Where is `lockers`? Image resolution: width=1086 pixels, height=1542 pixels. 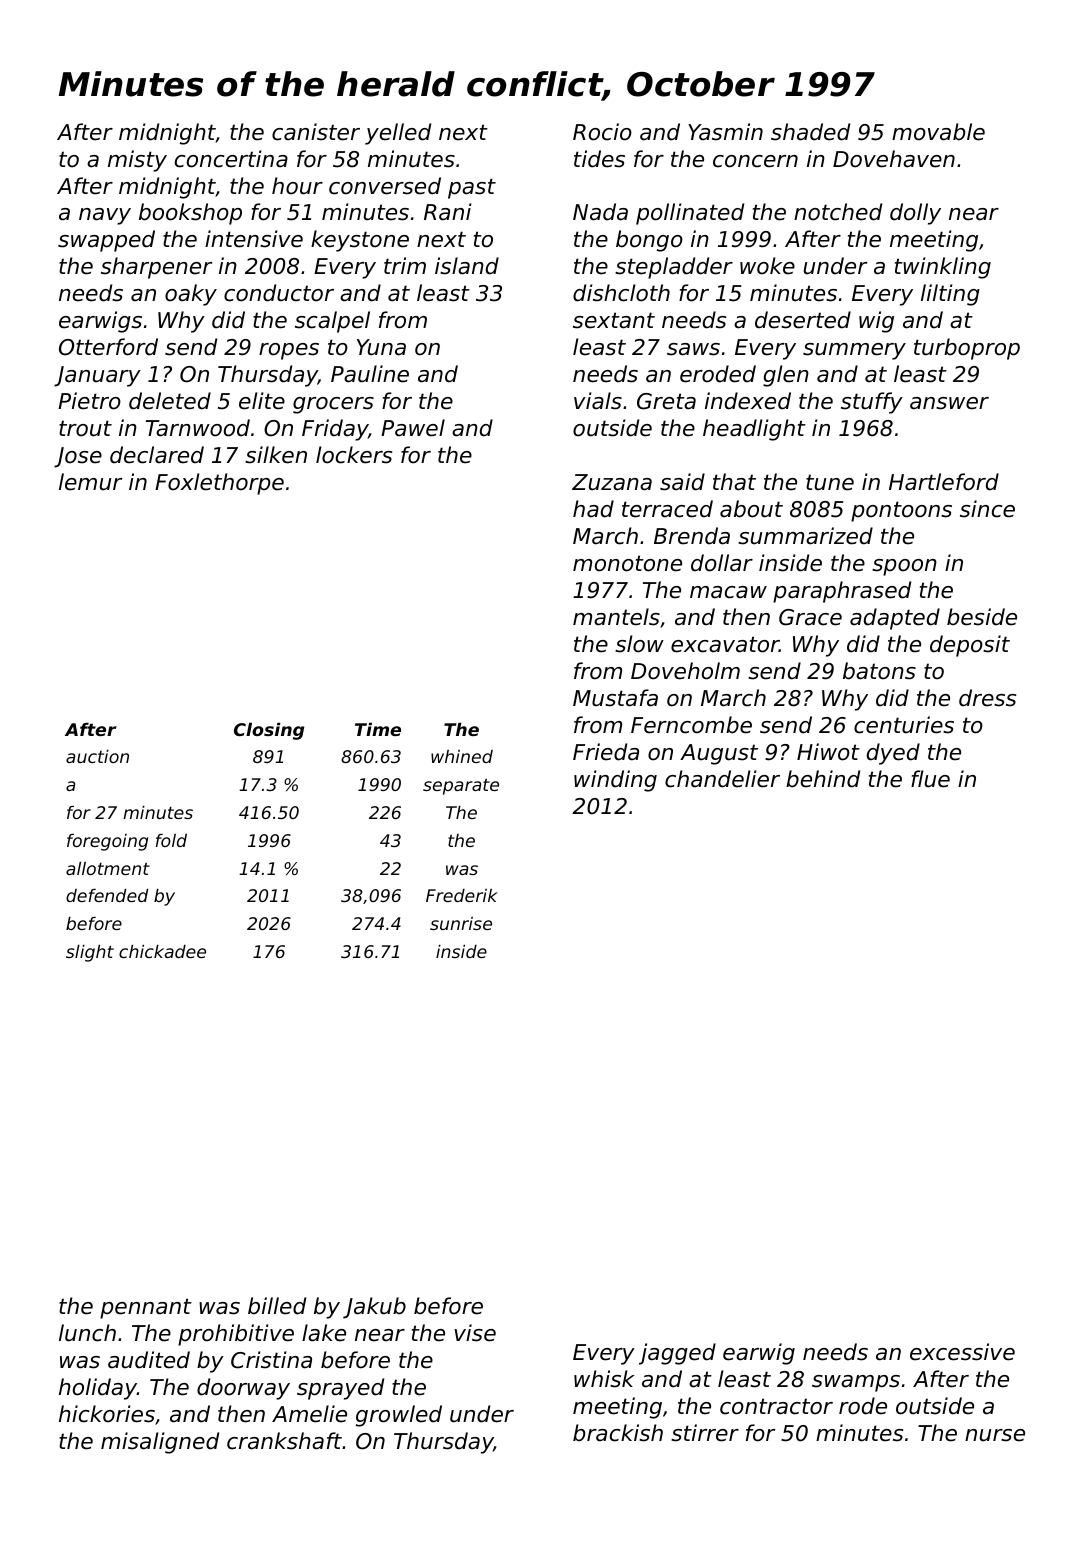 lockers is located at coordinates (354, 455).
